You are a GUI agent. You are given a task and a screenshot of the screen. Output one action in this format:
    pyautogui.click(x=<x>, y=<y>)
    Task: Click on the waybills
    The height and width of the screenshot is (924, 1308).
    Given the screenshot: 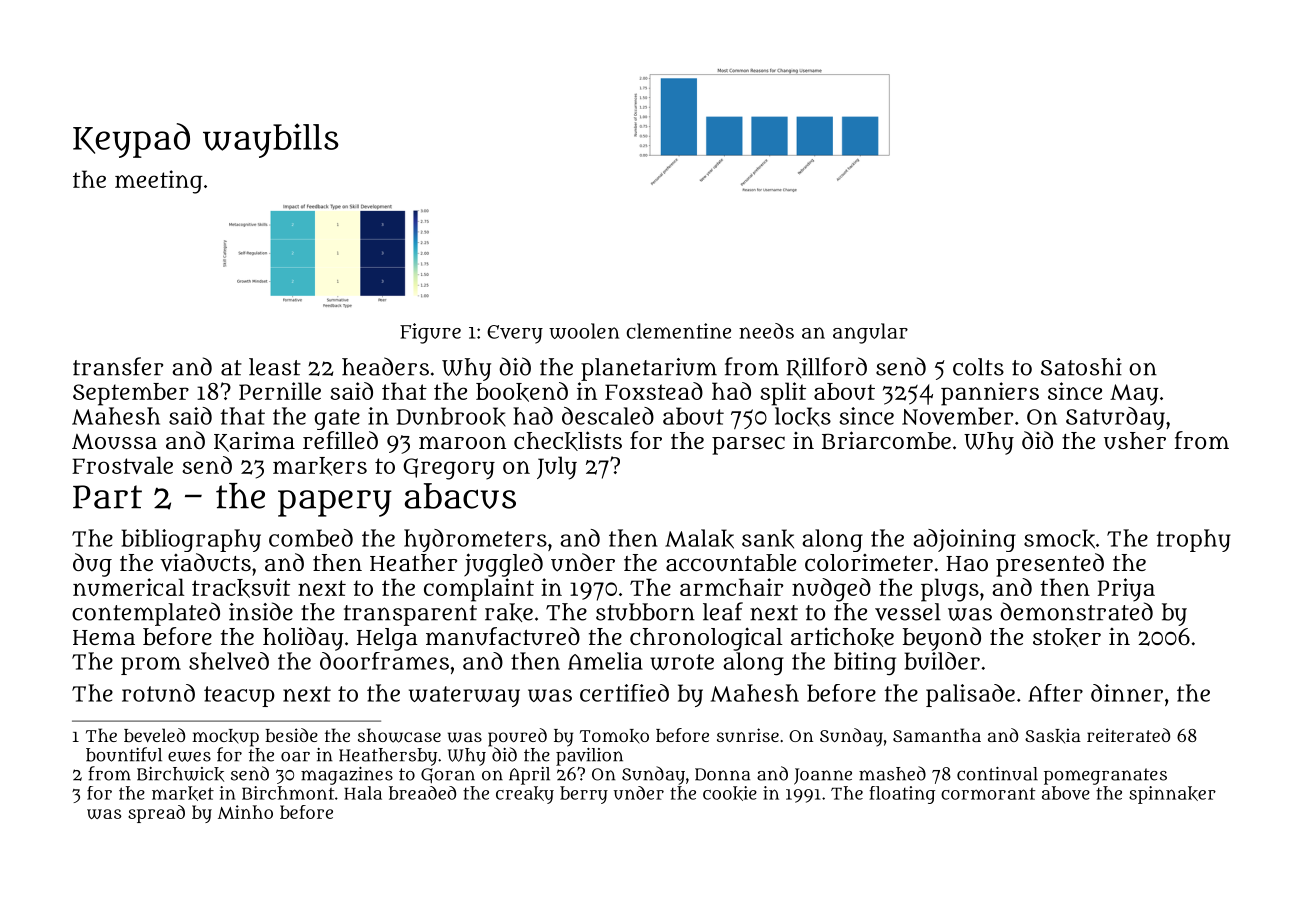 What is the action you would take?
    pyautogui.click(x=271, y=140)
